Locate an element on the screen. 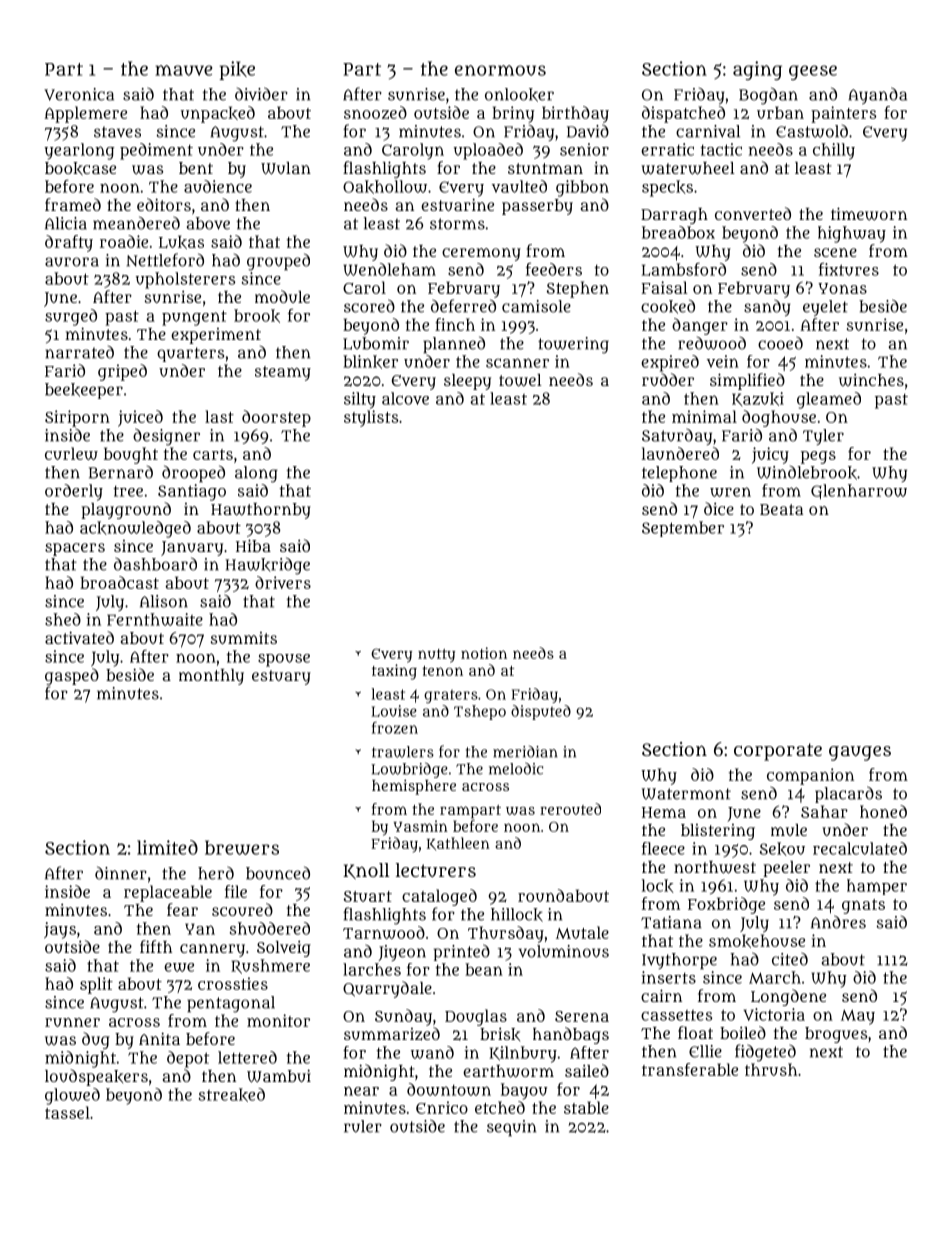 Image resolution: width=952 pixels, height=1233 pixels. split is located at coordinates (96, 985).
